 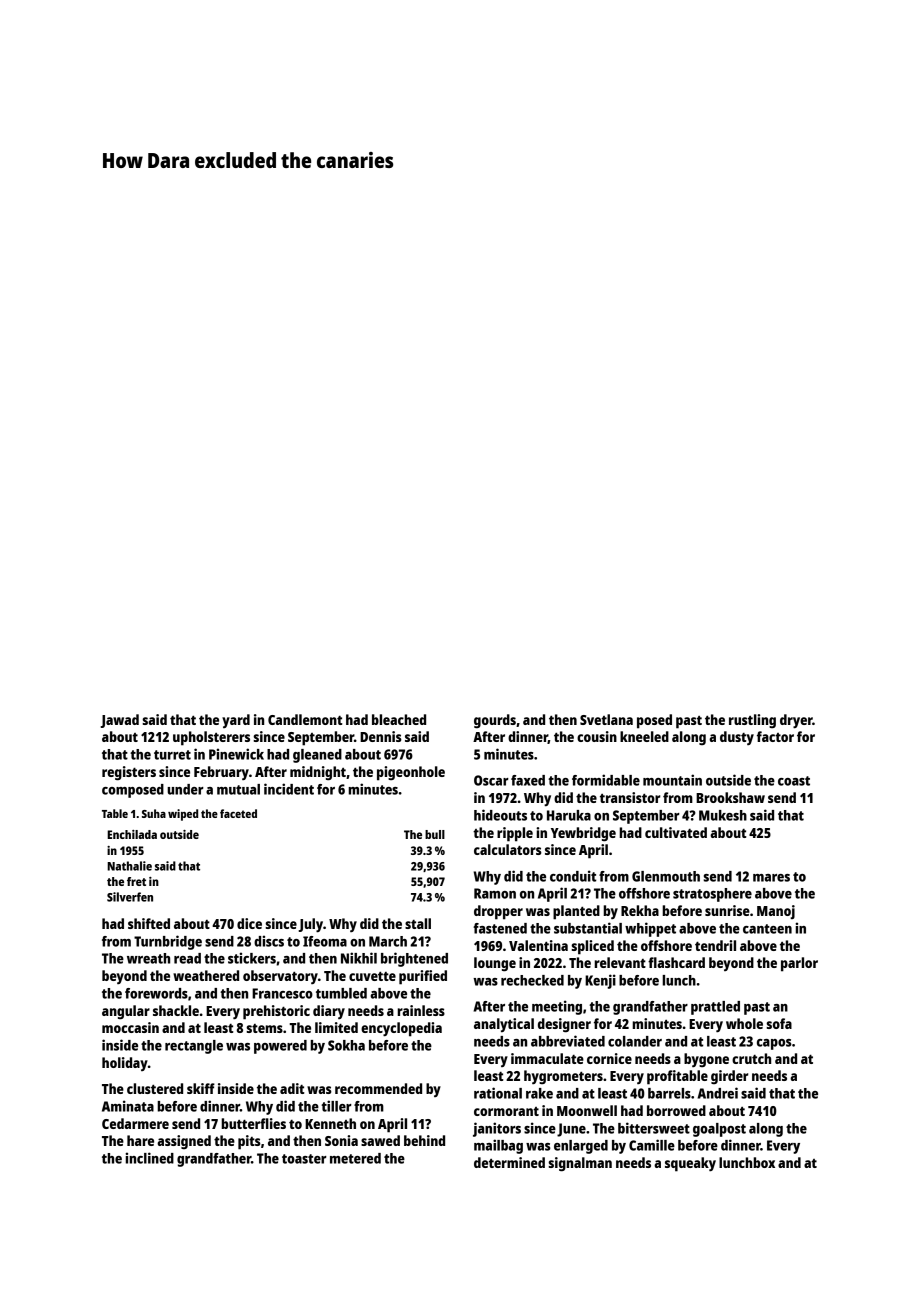 I want to click on inclined, so click(x=149, y=1158).
